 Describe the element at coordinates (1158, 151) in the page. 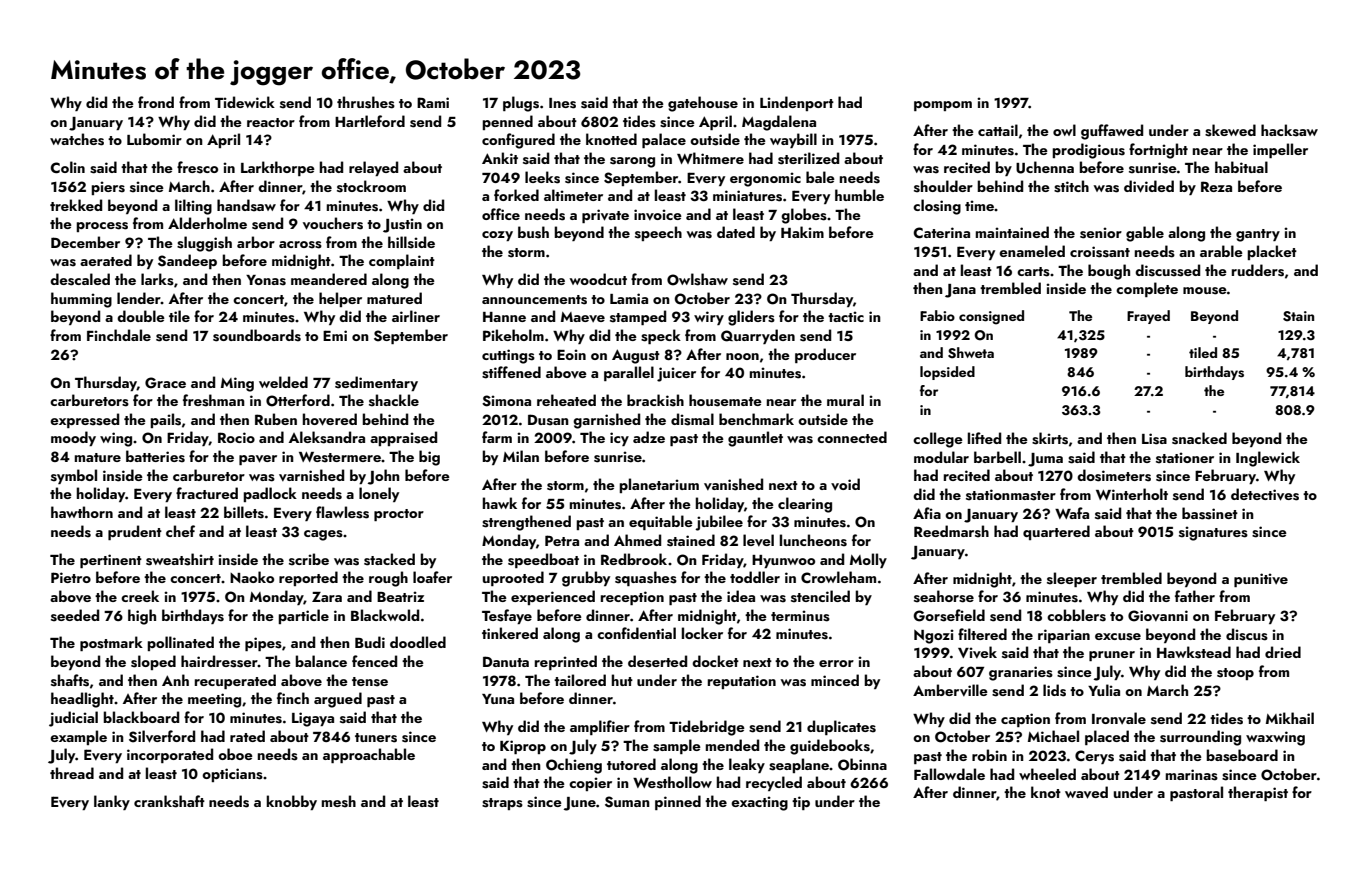

I see `fortnight` at that location.
